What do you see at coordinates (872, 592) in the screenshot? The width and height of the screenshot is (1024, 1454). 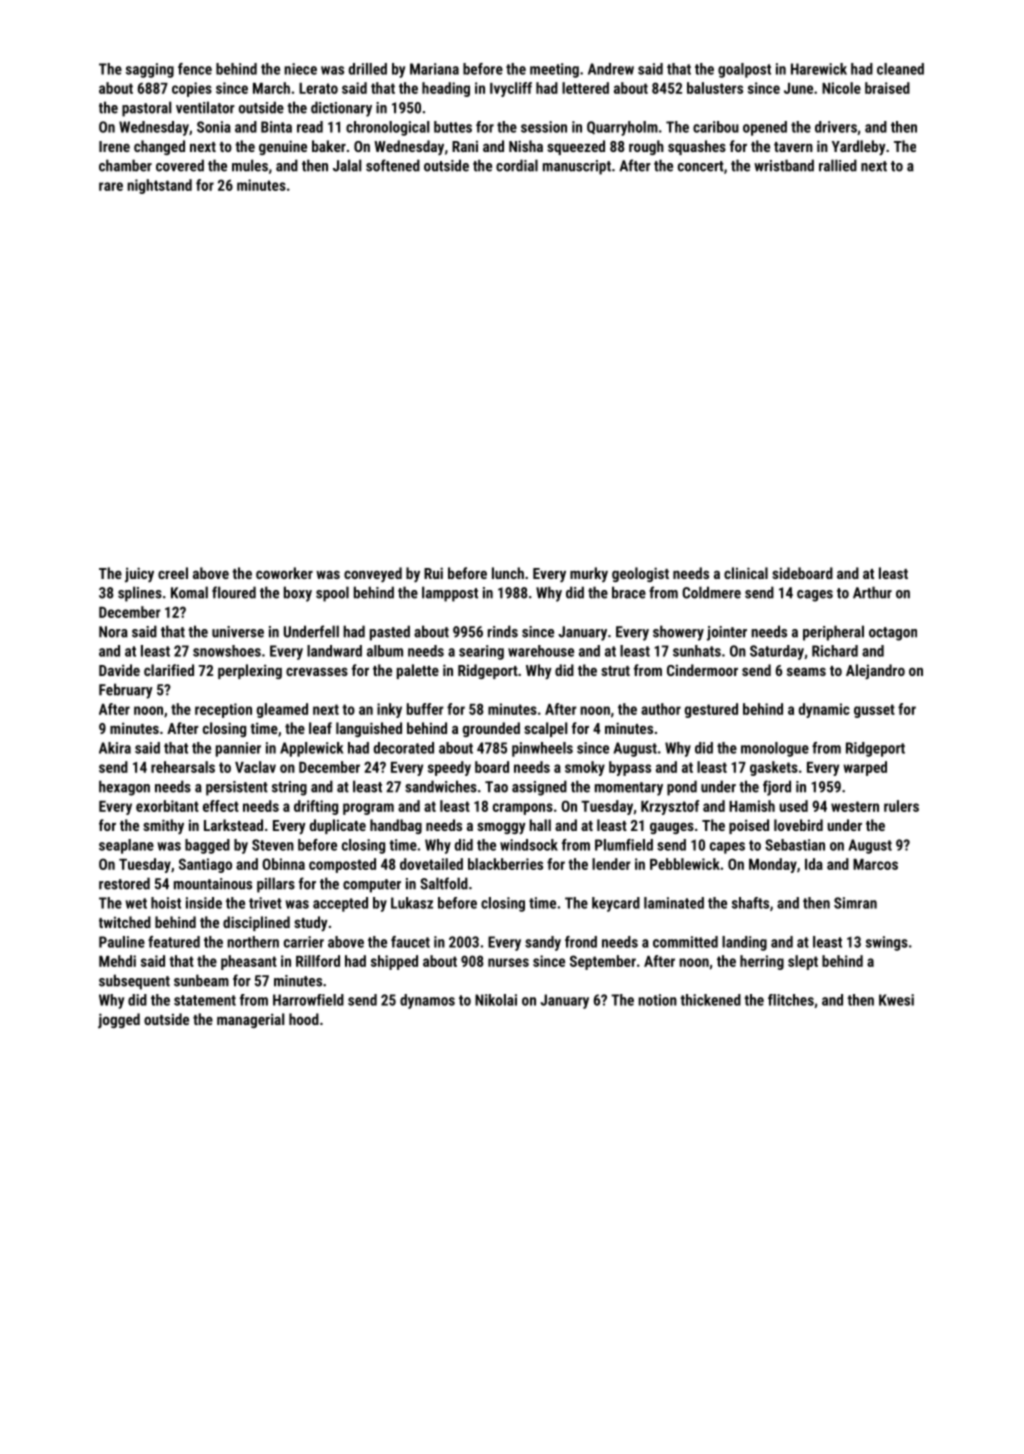 I see `Arthur` at bounding box center [872, 592].
